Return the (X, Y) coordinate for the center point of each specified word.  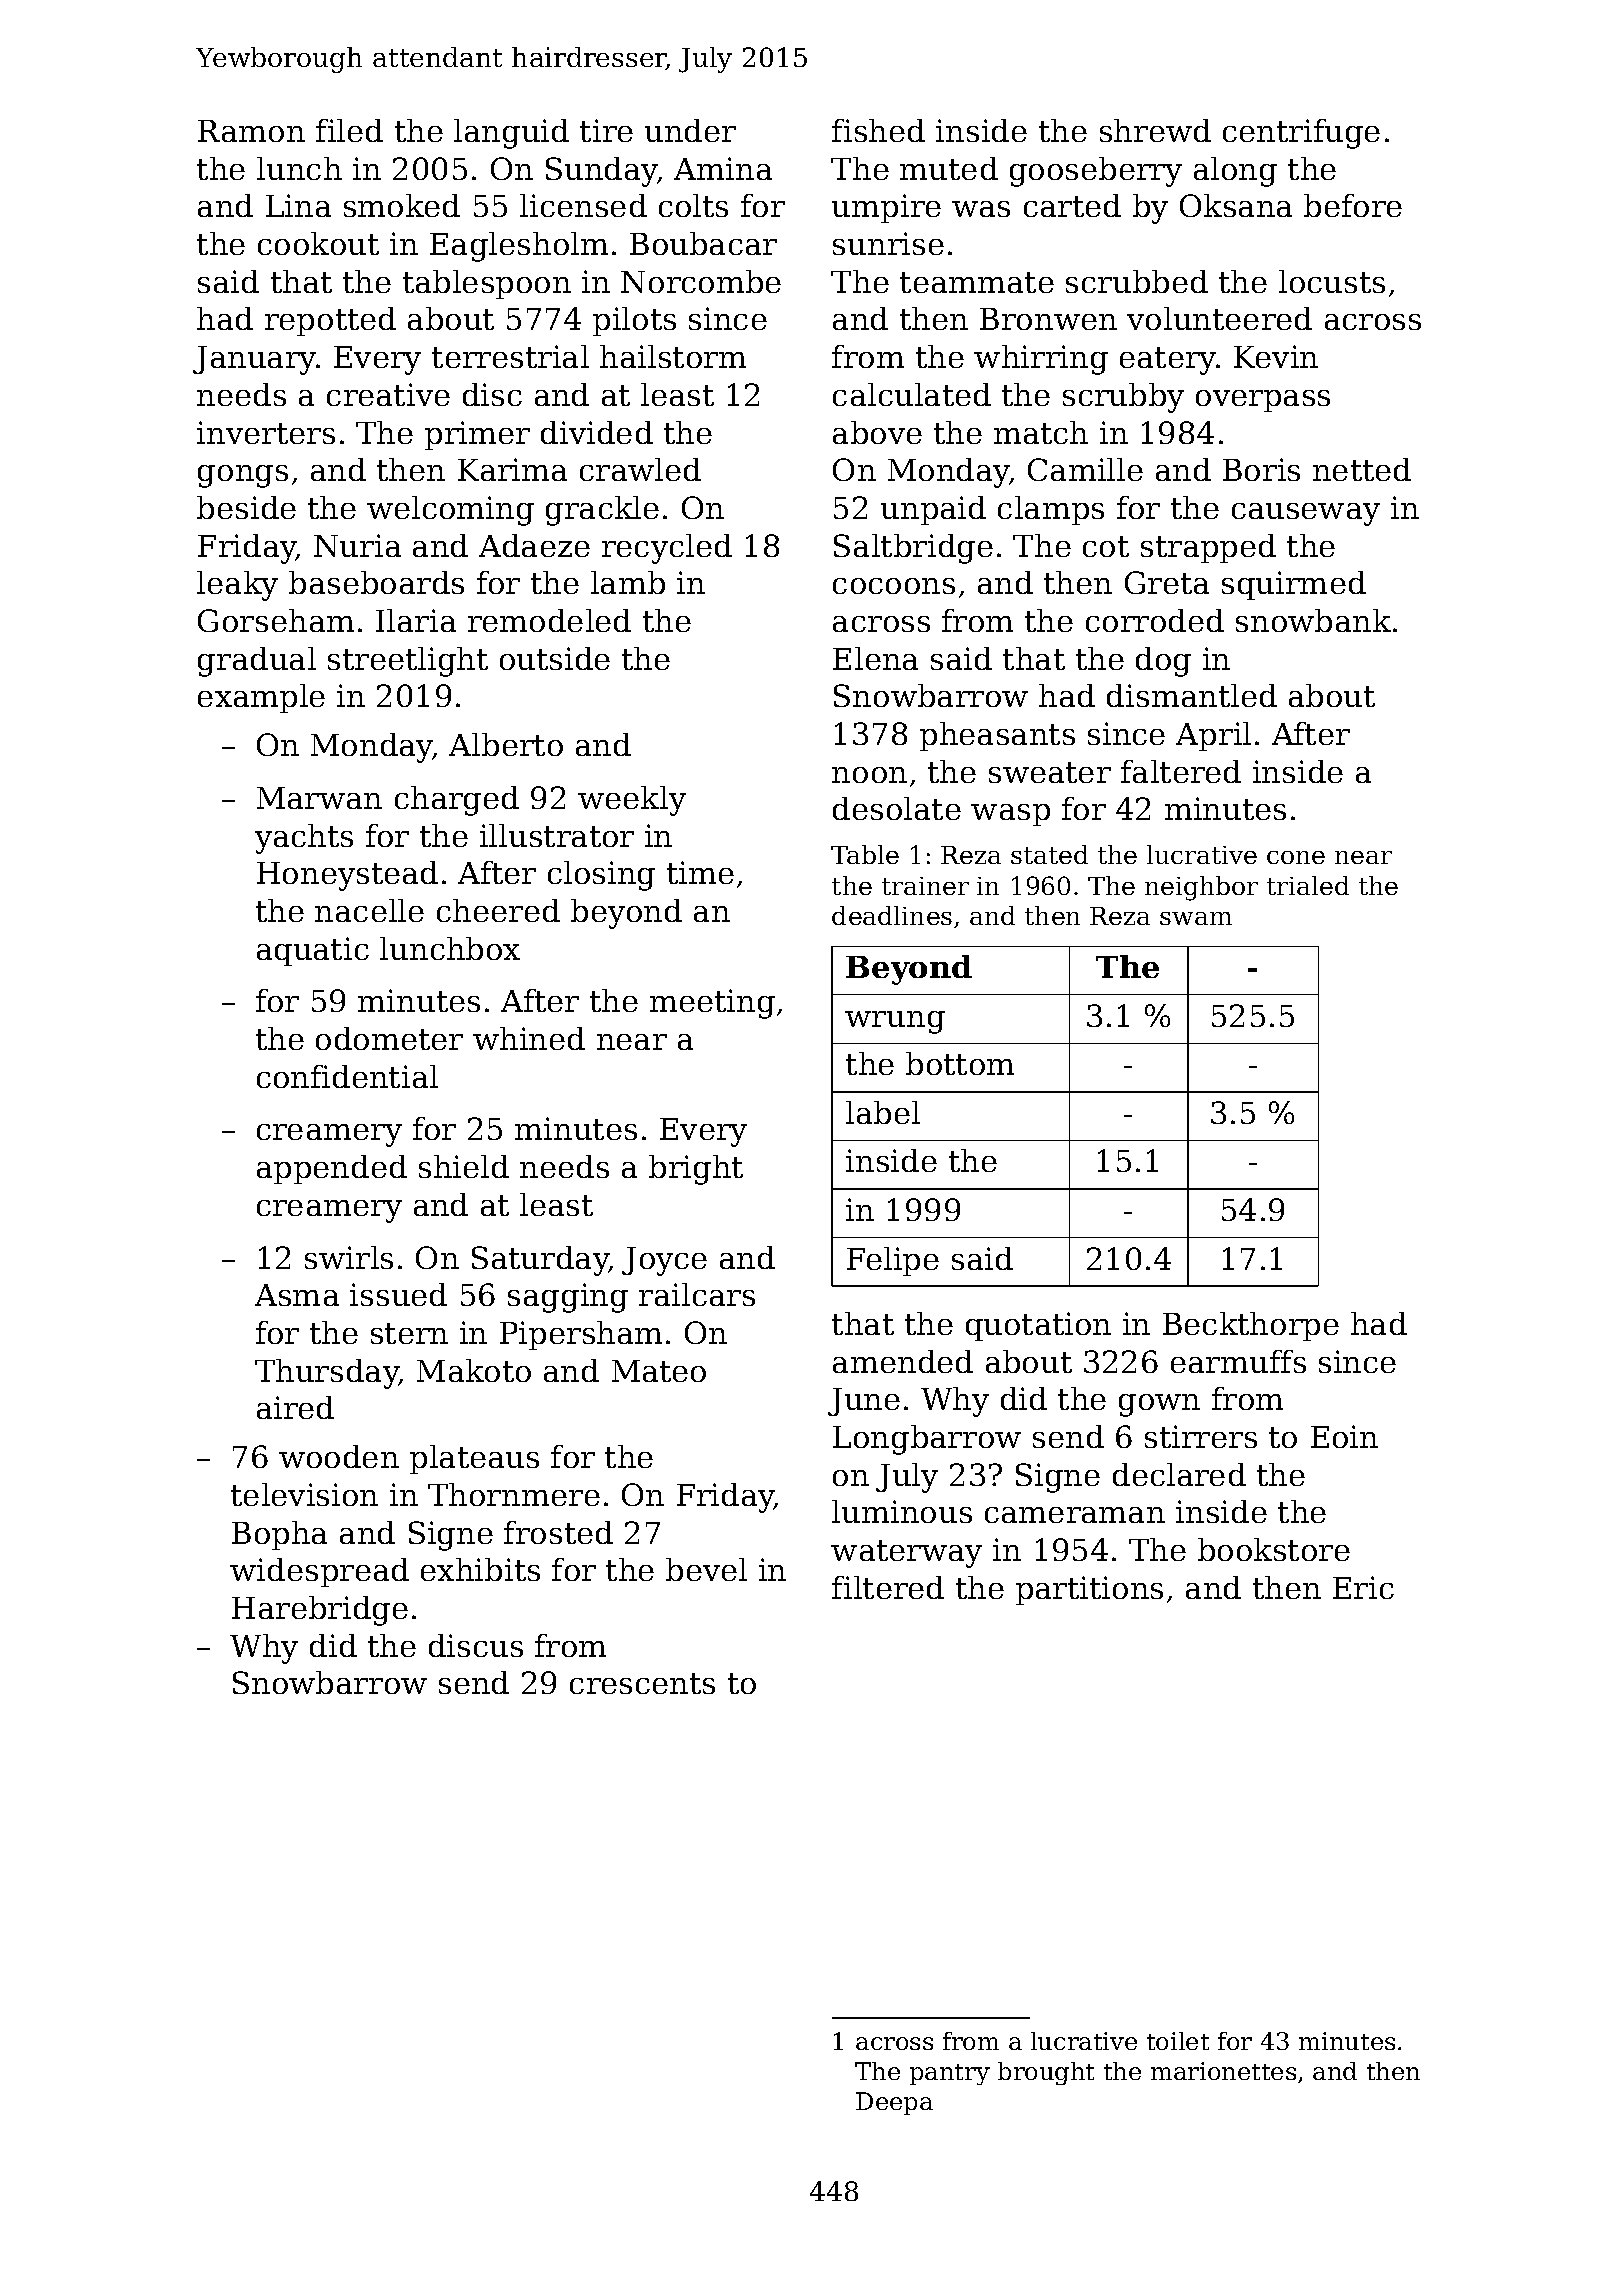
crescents (642, 1683)
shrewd (1155, 130)
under (690, 130)
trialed (1308, 885)
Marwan (319, 798)
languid (511, 134)
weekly (632, 801)
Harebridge (320, 1611)
